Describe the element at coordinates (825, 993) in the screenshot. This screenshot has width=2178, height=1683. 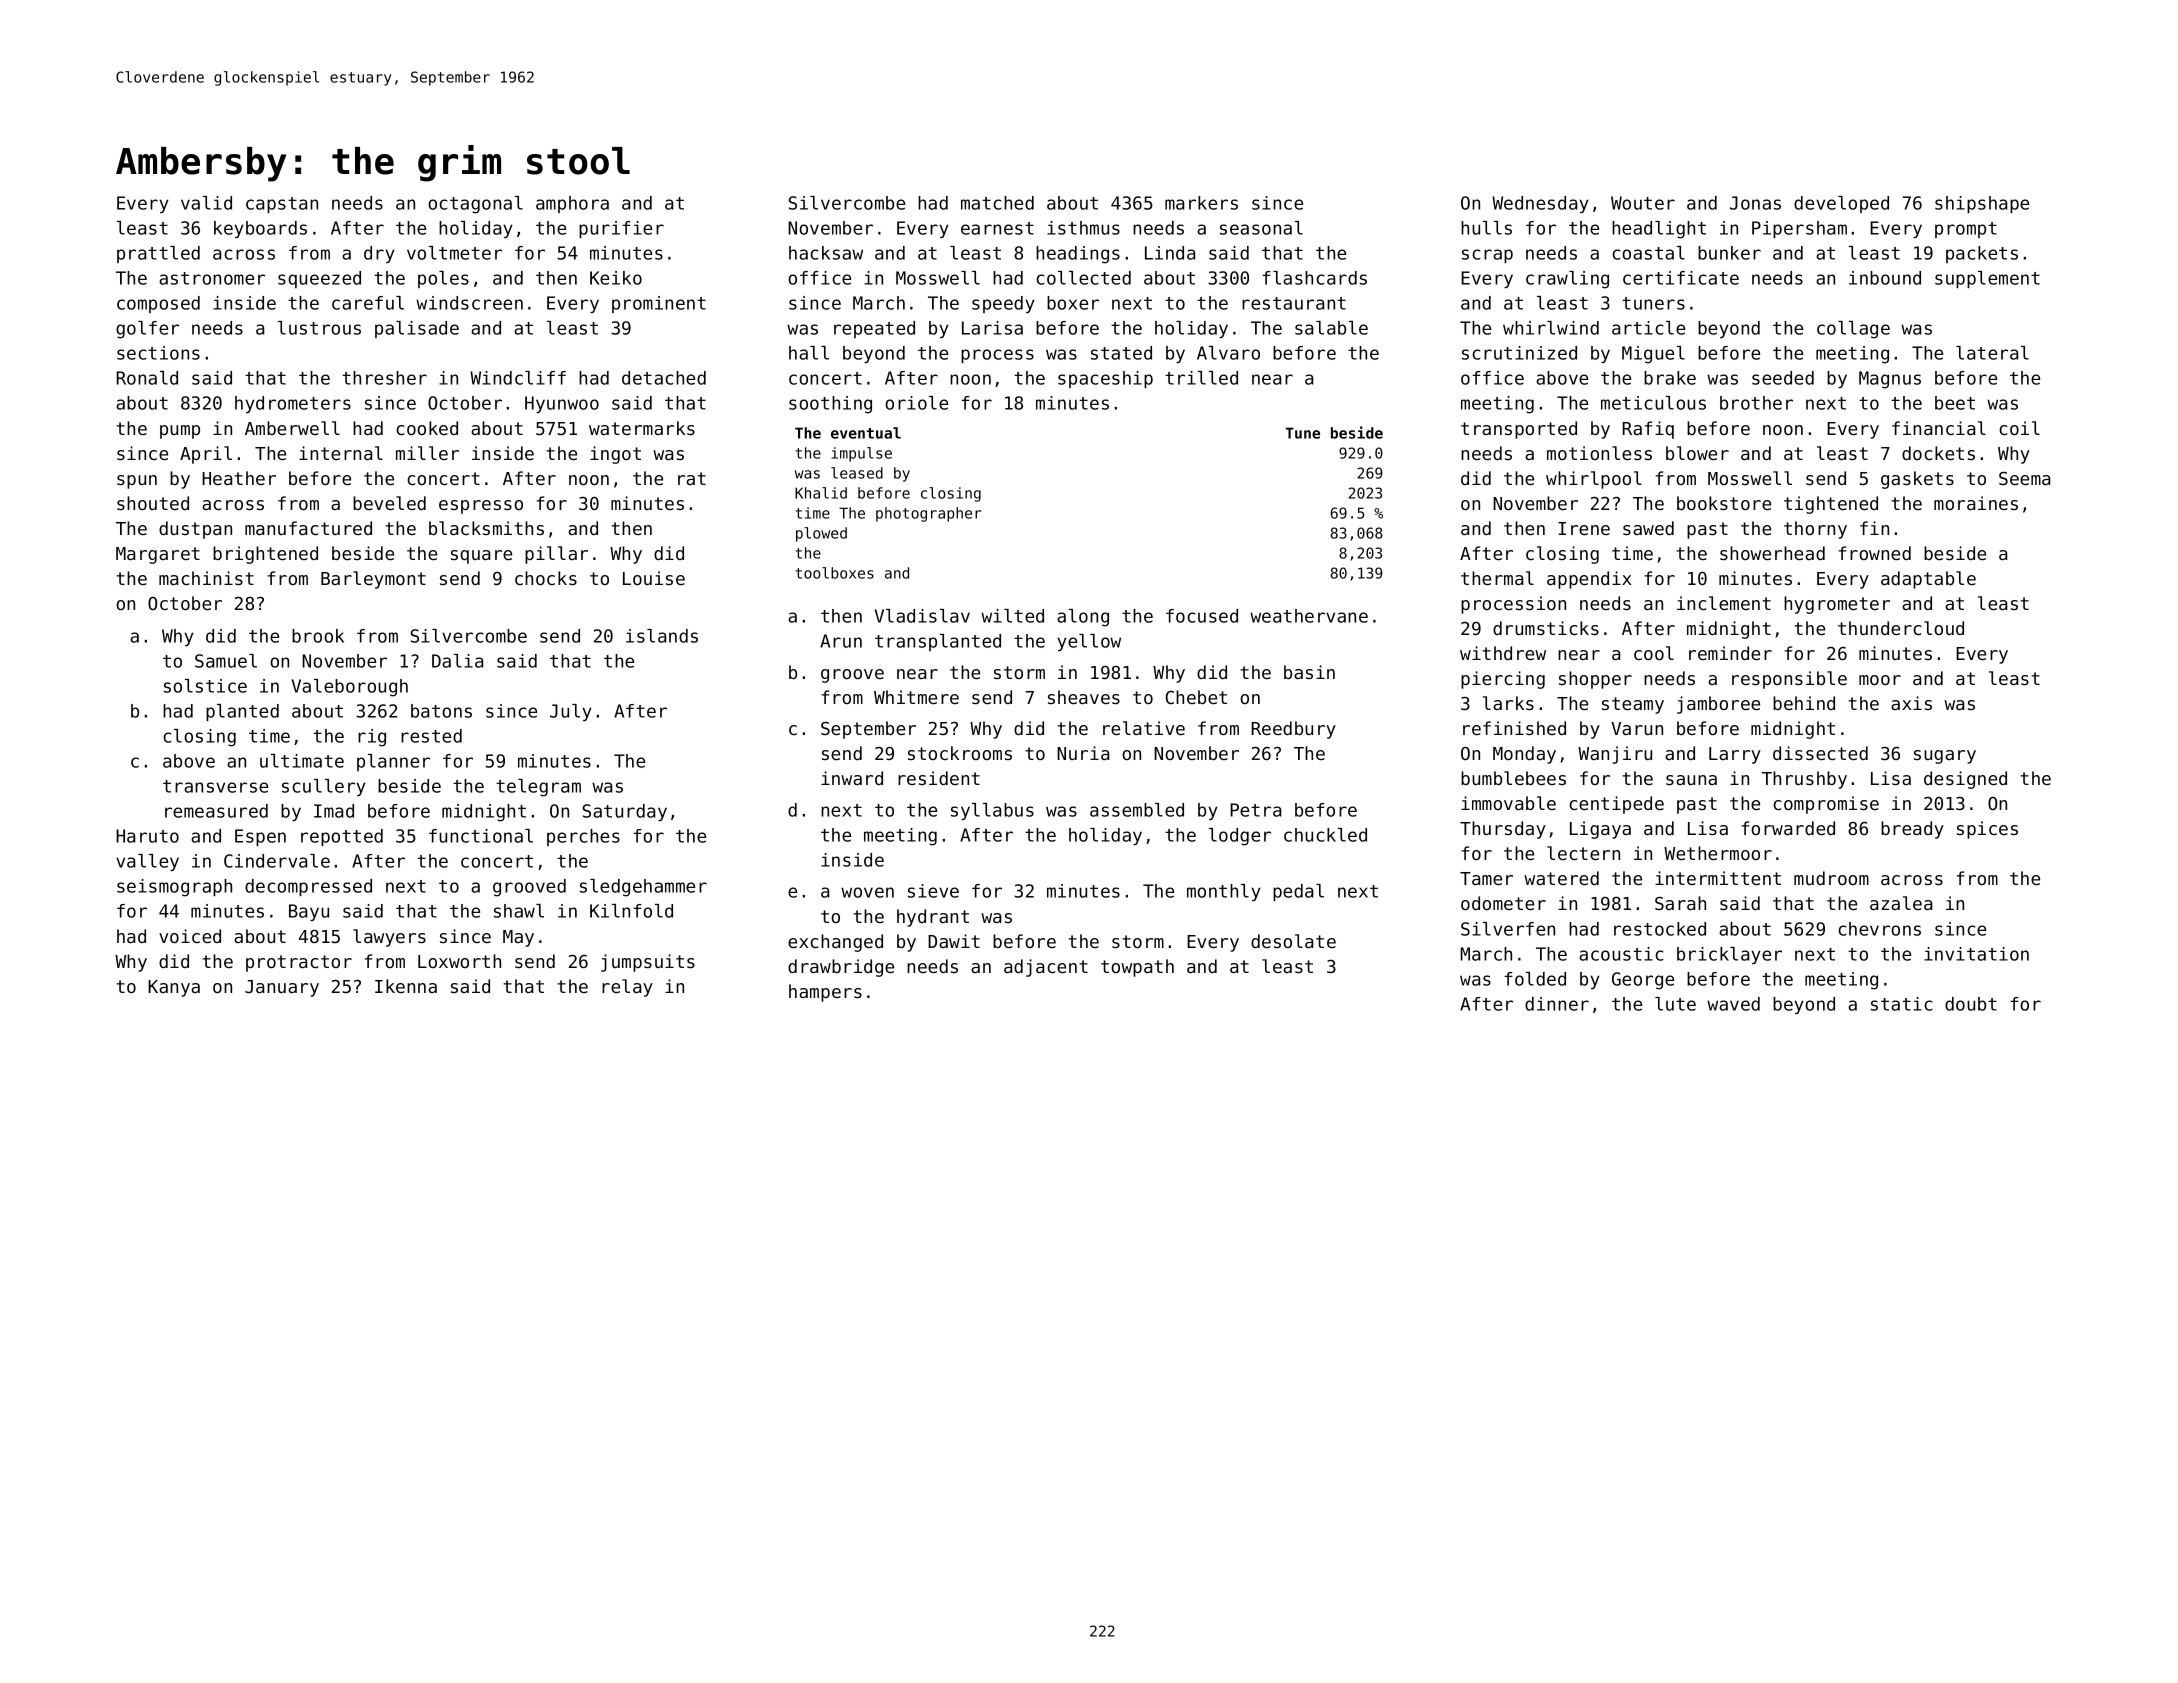
I see `hampers` at that location.
